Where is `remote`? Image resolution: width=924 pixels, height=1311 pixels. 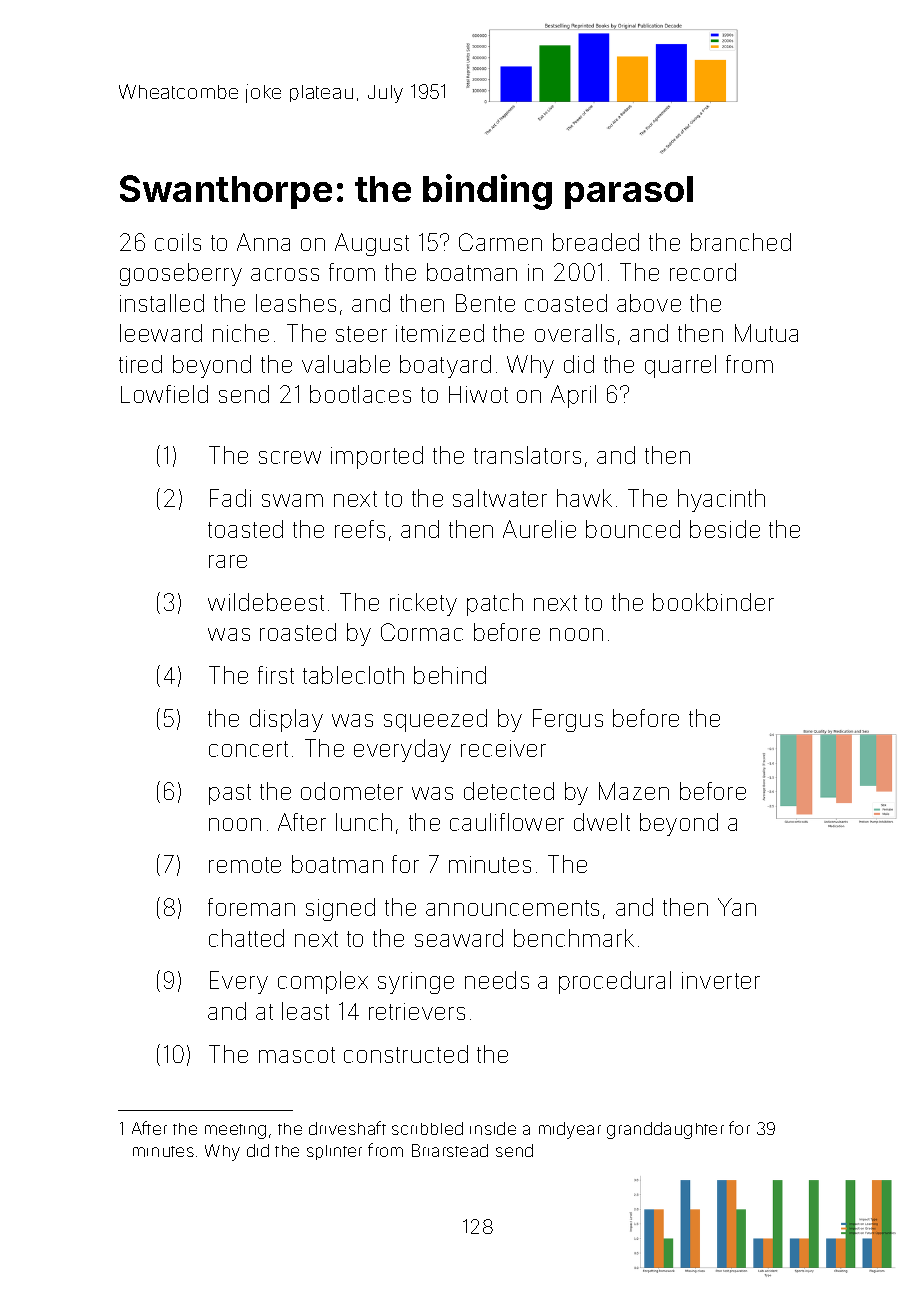 remote is located at coordinates (245, 865).
